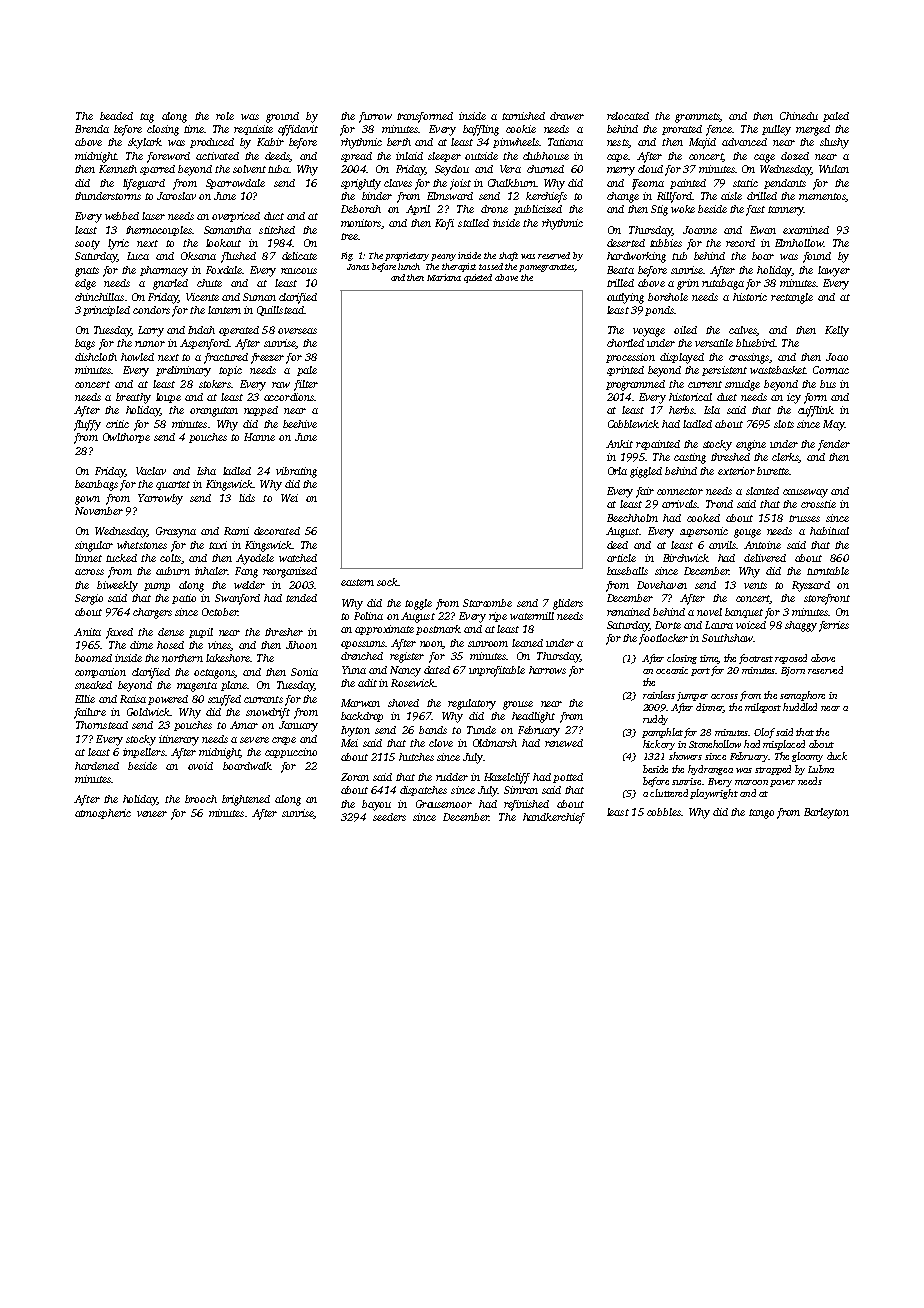  What do you see at coordinates (389, 817) in the document?
I see `seeders` at bounding box center [389, 817].
